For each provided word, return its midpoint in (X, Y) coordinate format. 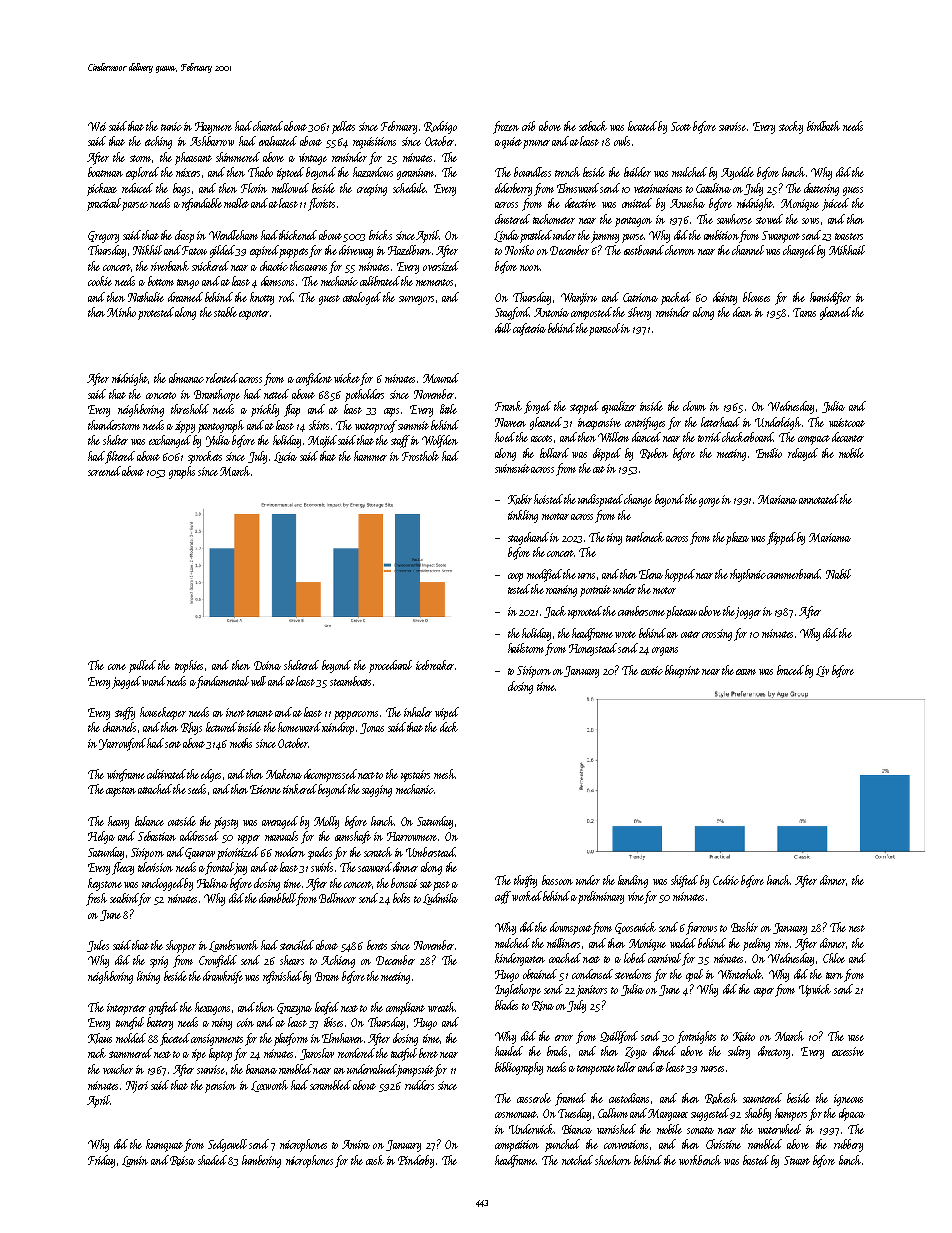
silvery (639, 313)
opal (694, 975)
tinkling (523, 516)
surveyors (416, 300)
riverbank (170, 266)
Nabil (838, 574)
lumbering (261, 1161)
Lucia (285, 457)
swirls (322, 867)
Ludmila (440, 899)
